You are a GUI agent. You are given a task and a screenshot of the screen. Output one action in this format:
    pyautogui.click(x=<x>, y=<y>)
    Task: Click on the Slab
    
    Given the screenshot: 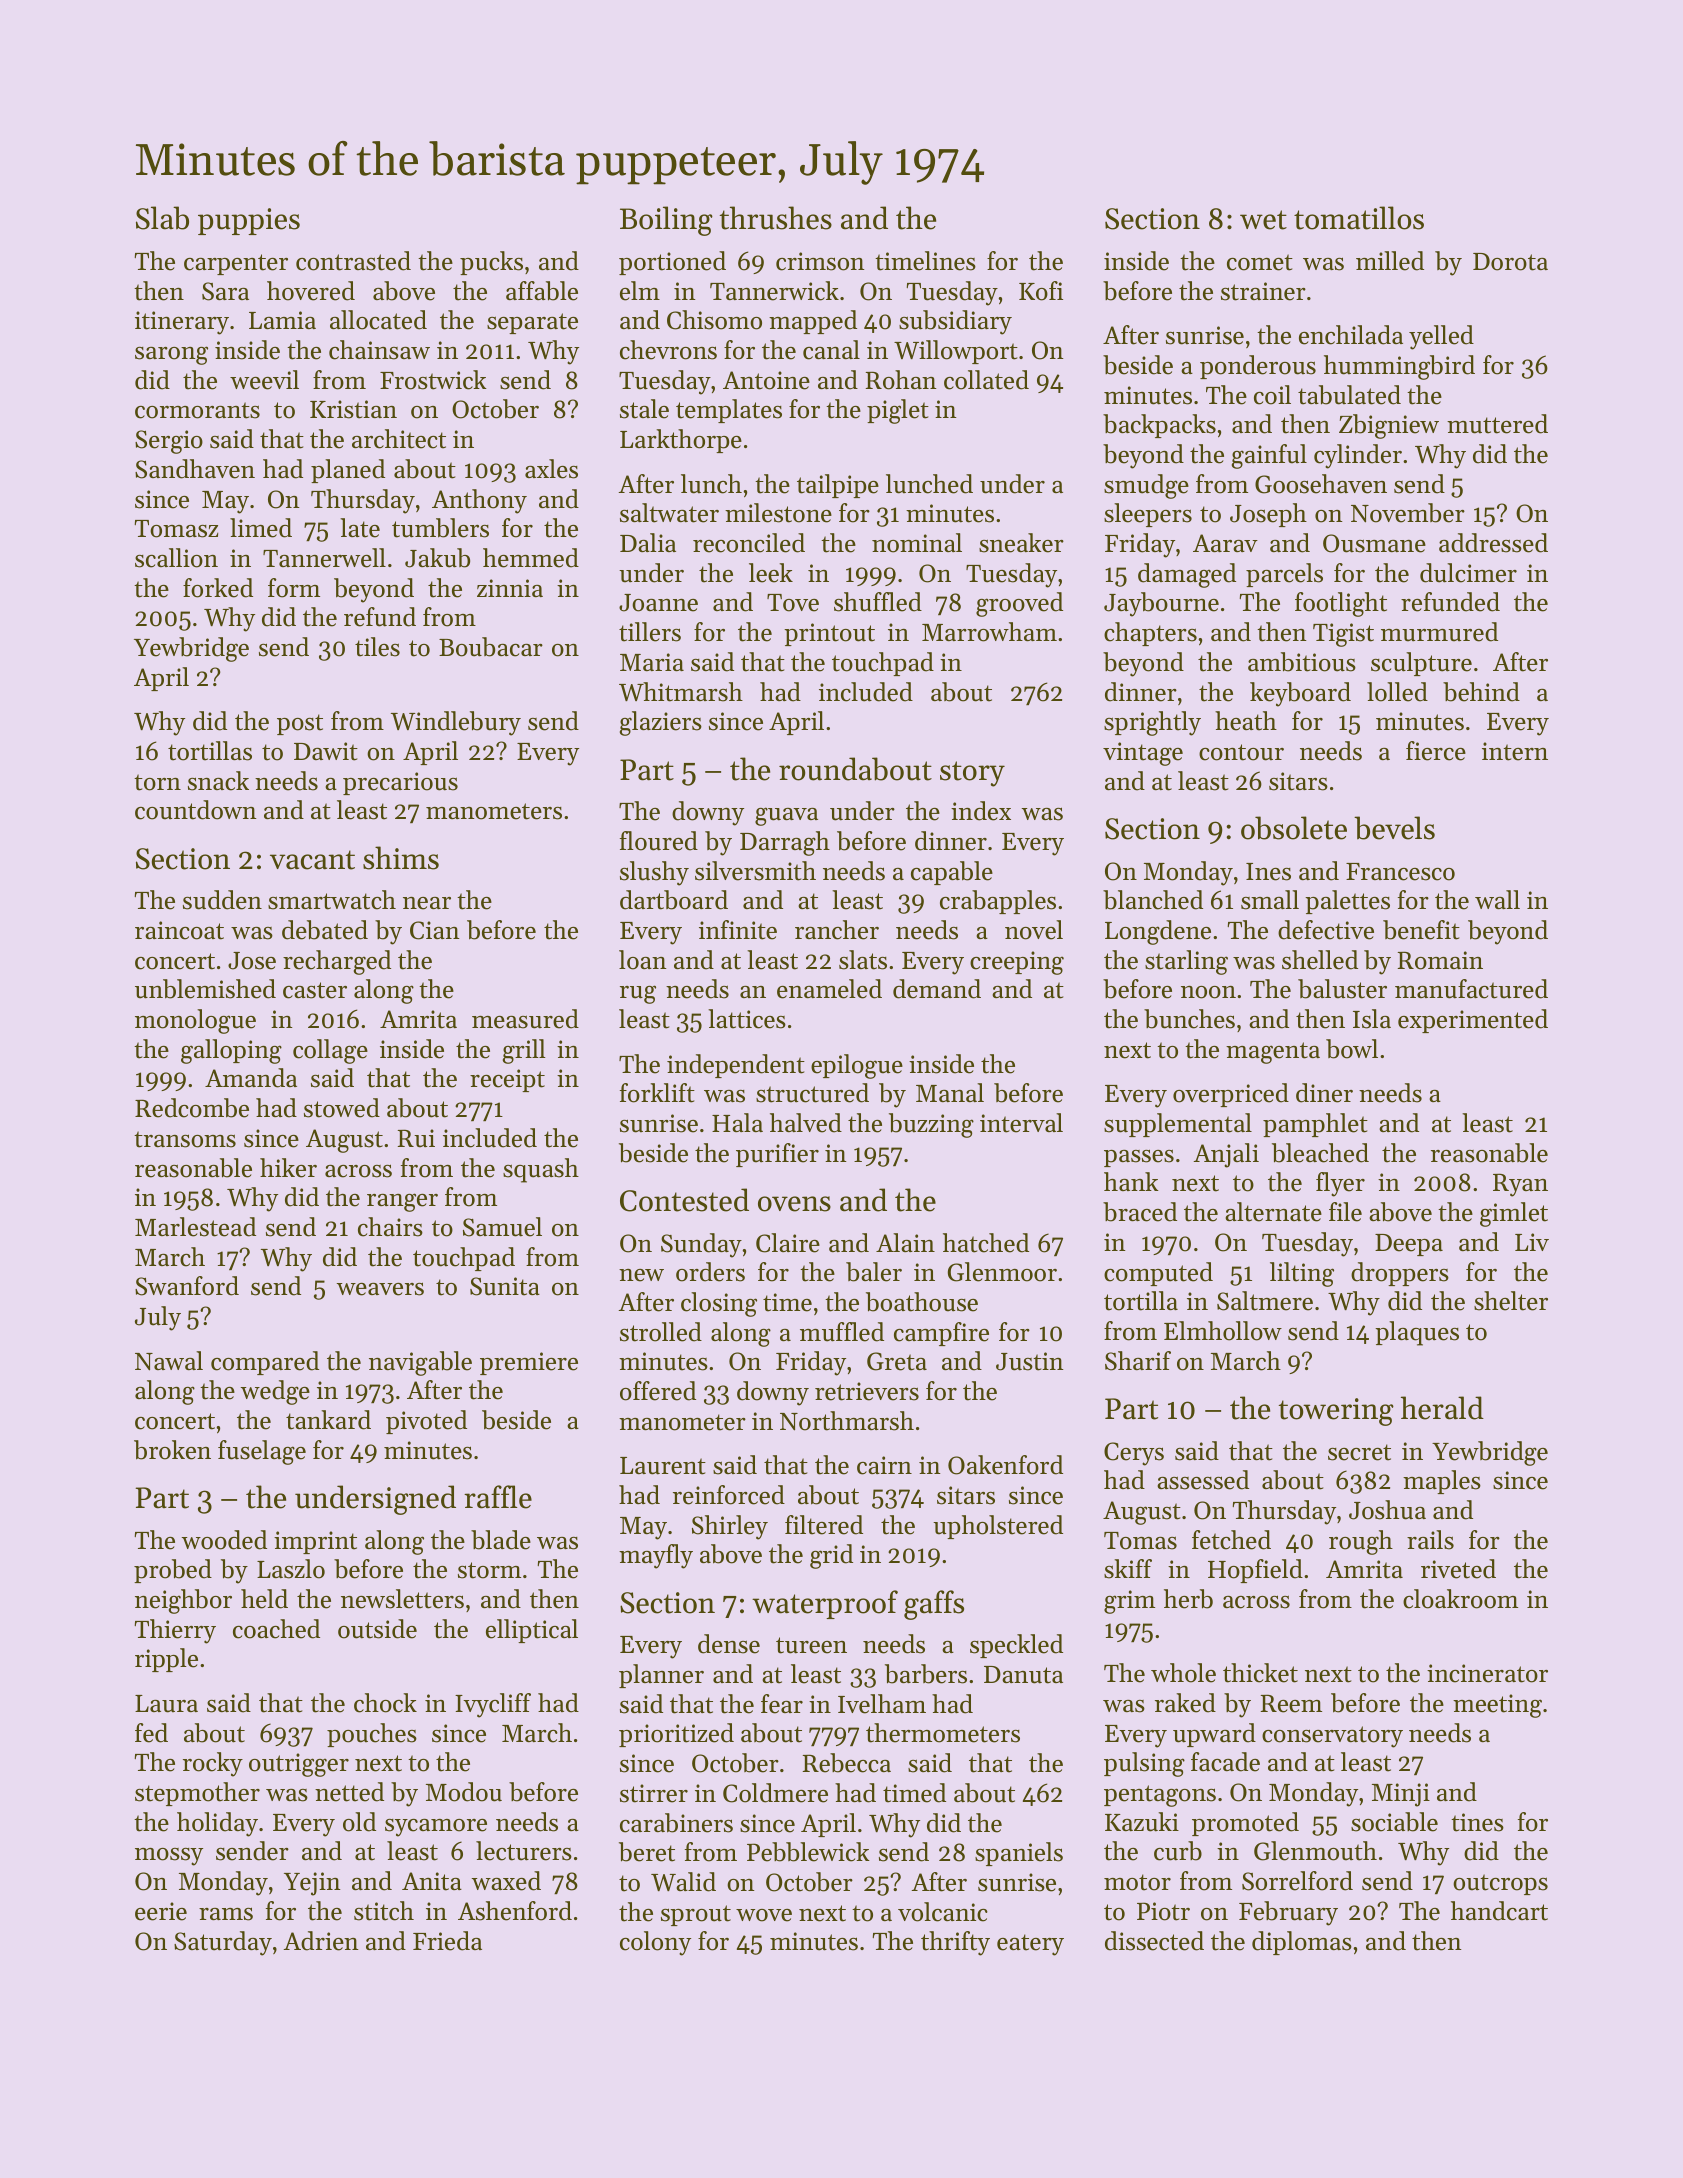 What is the action you would take?
    pyautogui.click(x=162, y=218)
